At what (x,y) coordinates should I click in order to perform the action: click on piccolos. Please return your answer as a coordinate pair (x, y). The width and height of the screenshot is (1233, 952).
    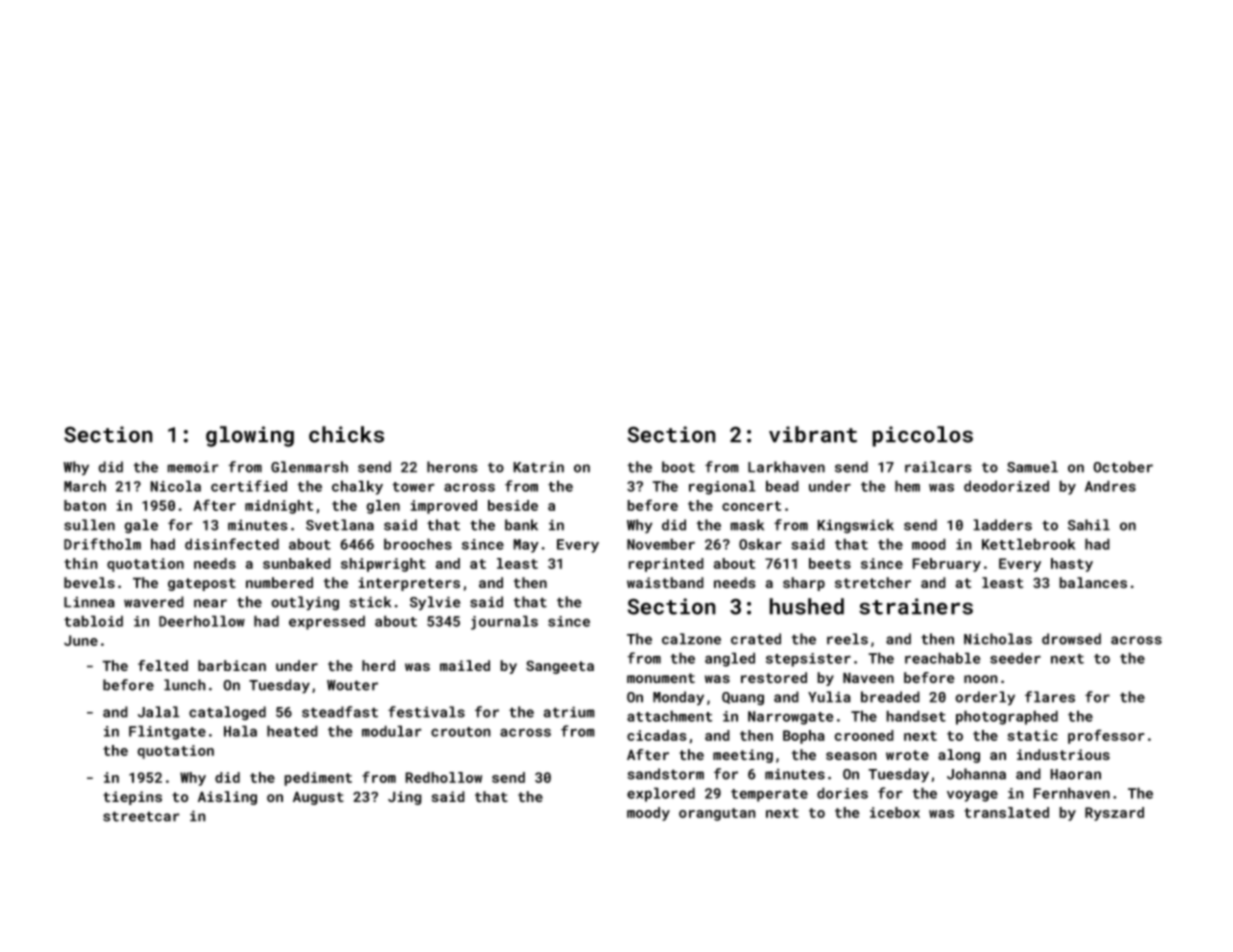
    Looking at the image, I should click on (922, 436).
